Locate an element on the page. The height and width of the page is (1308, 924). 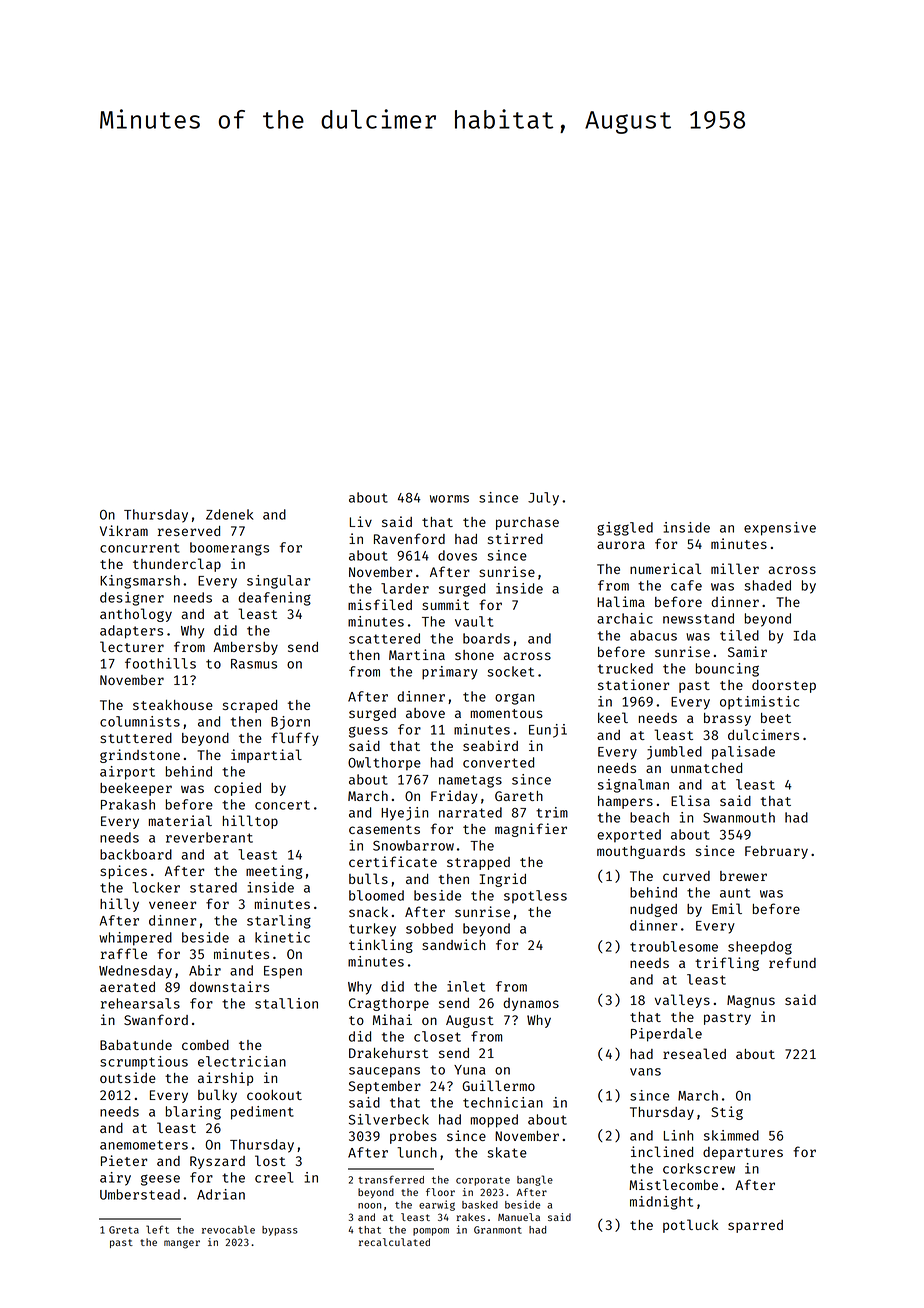
Ingrid is located at coordinates (502, 880).
